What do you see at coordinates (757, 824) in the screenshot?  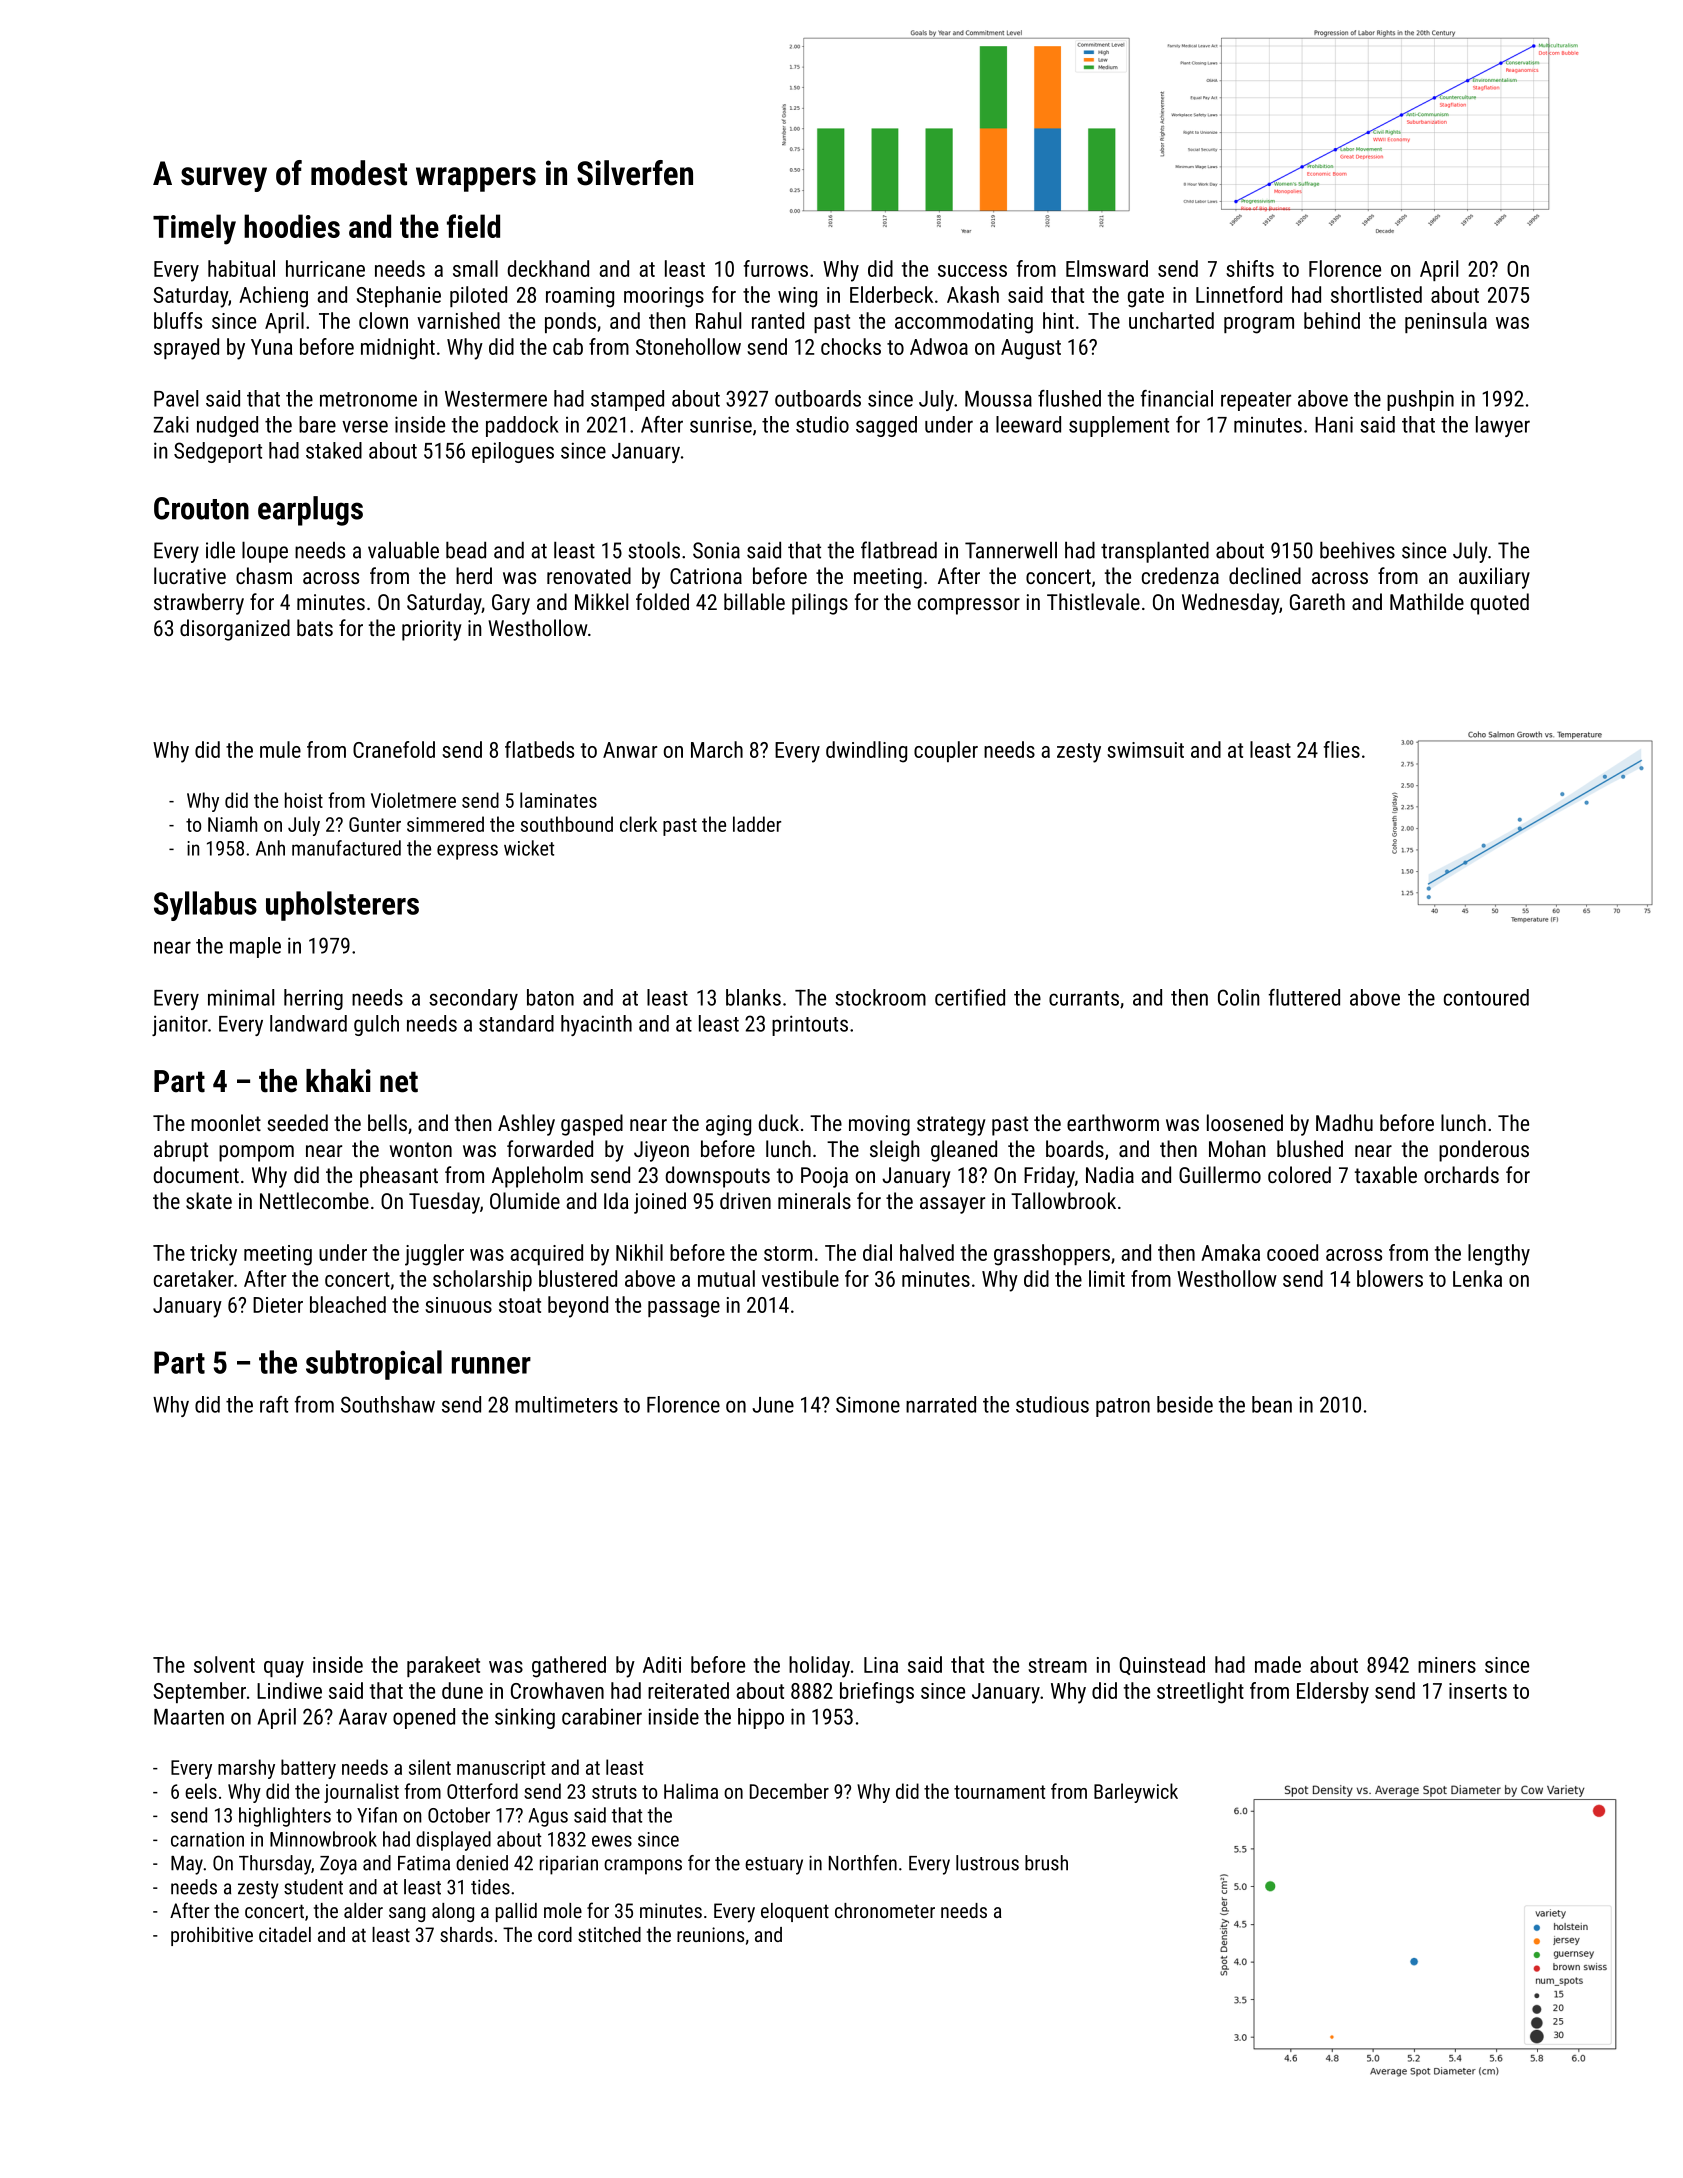 I see `ladder` at bounding box center [757, 824].
